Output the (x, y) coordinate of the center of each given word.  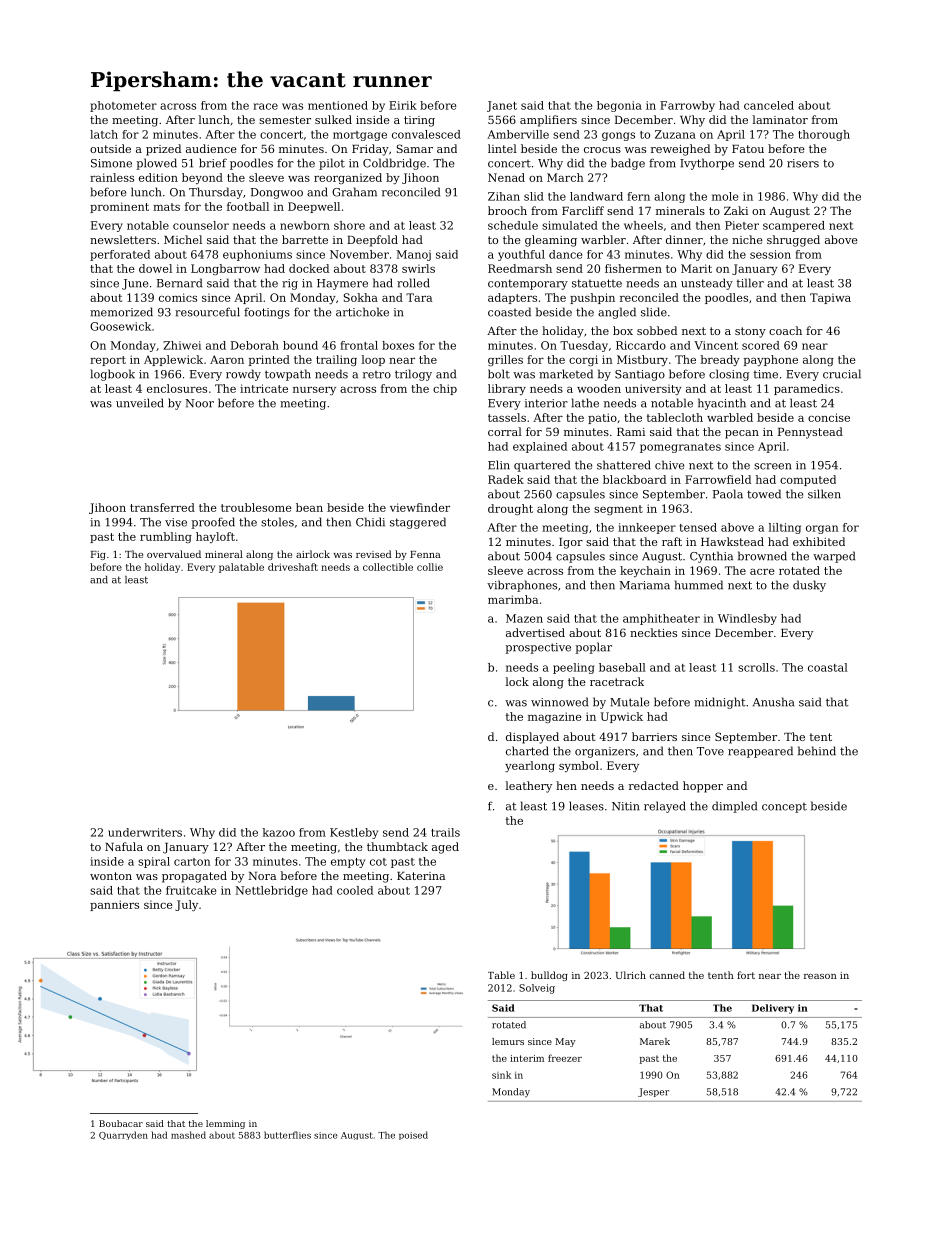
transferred (162, 507)
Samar (415, 148)
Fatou (748, 149)
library (507, 389)
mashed (188, 1135)
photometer (123, 106)
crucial (842, 374)
